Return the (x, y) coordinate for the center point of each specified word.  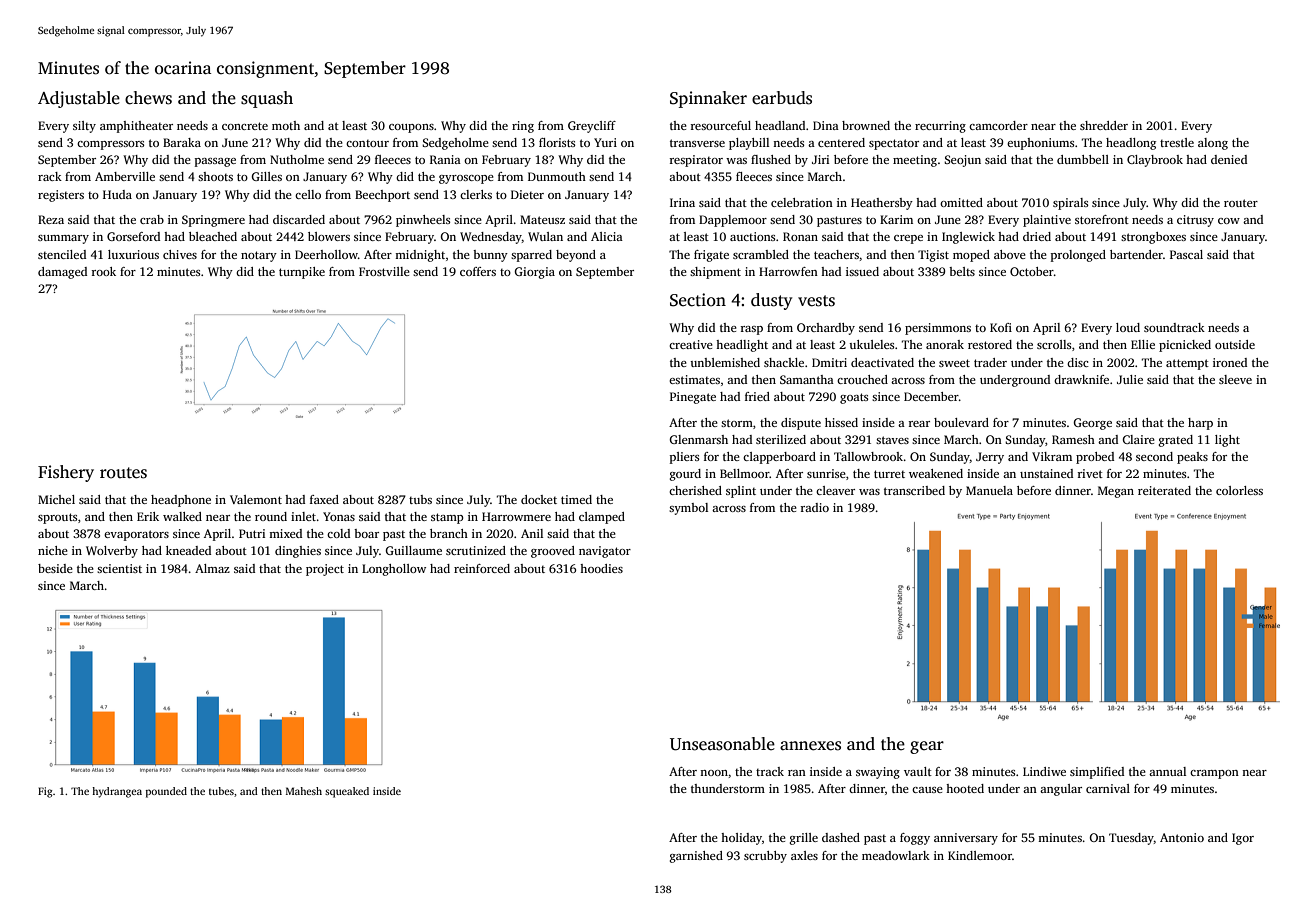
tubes (221, 791)
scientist (119, 568)
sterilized (781, 439)
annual (1167, 771)
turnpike (302, 273)
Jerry (990, 458)
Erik (148, 516)
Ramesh (1073, 439)
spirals (1070, 204)
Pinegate (693, 398)
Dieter (527, 194)
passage (215, 162)
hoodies (601, 568)
